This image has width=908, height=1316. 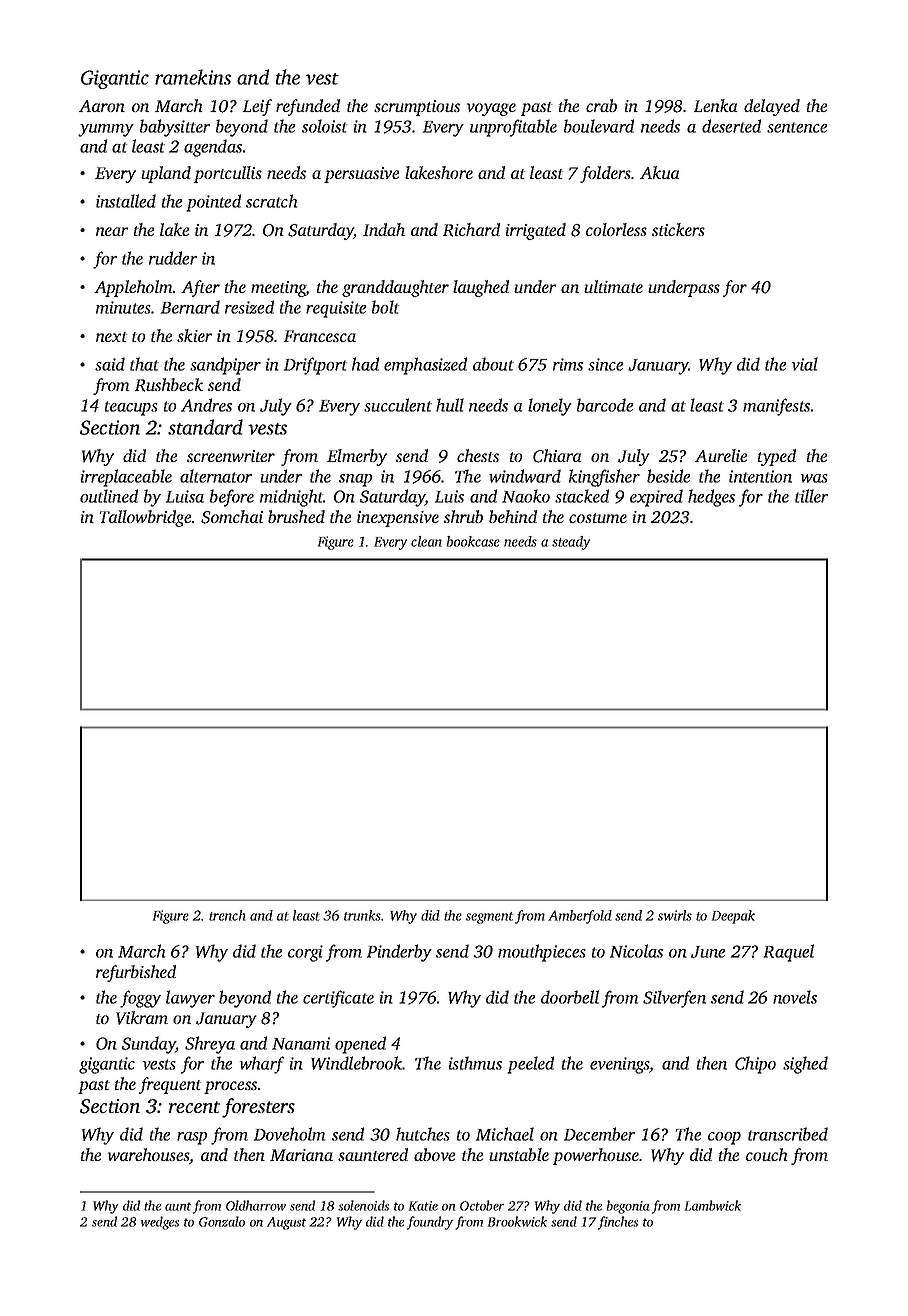 What do you see at coordinates (399, 953) in the image?
I see `Pinderby` at bounding box center [399, 953].
